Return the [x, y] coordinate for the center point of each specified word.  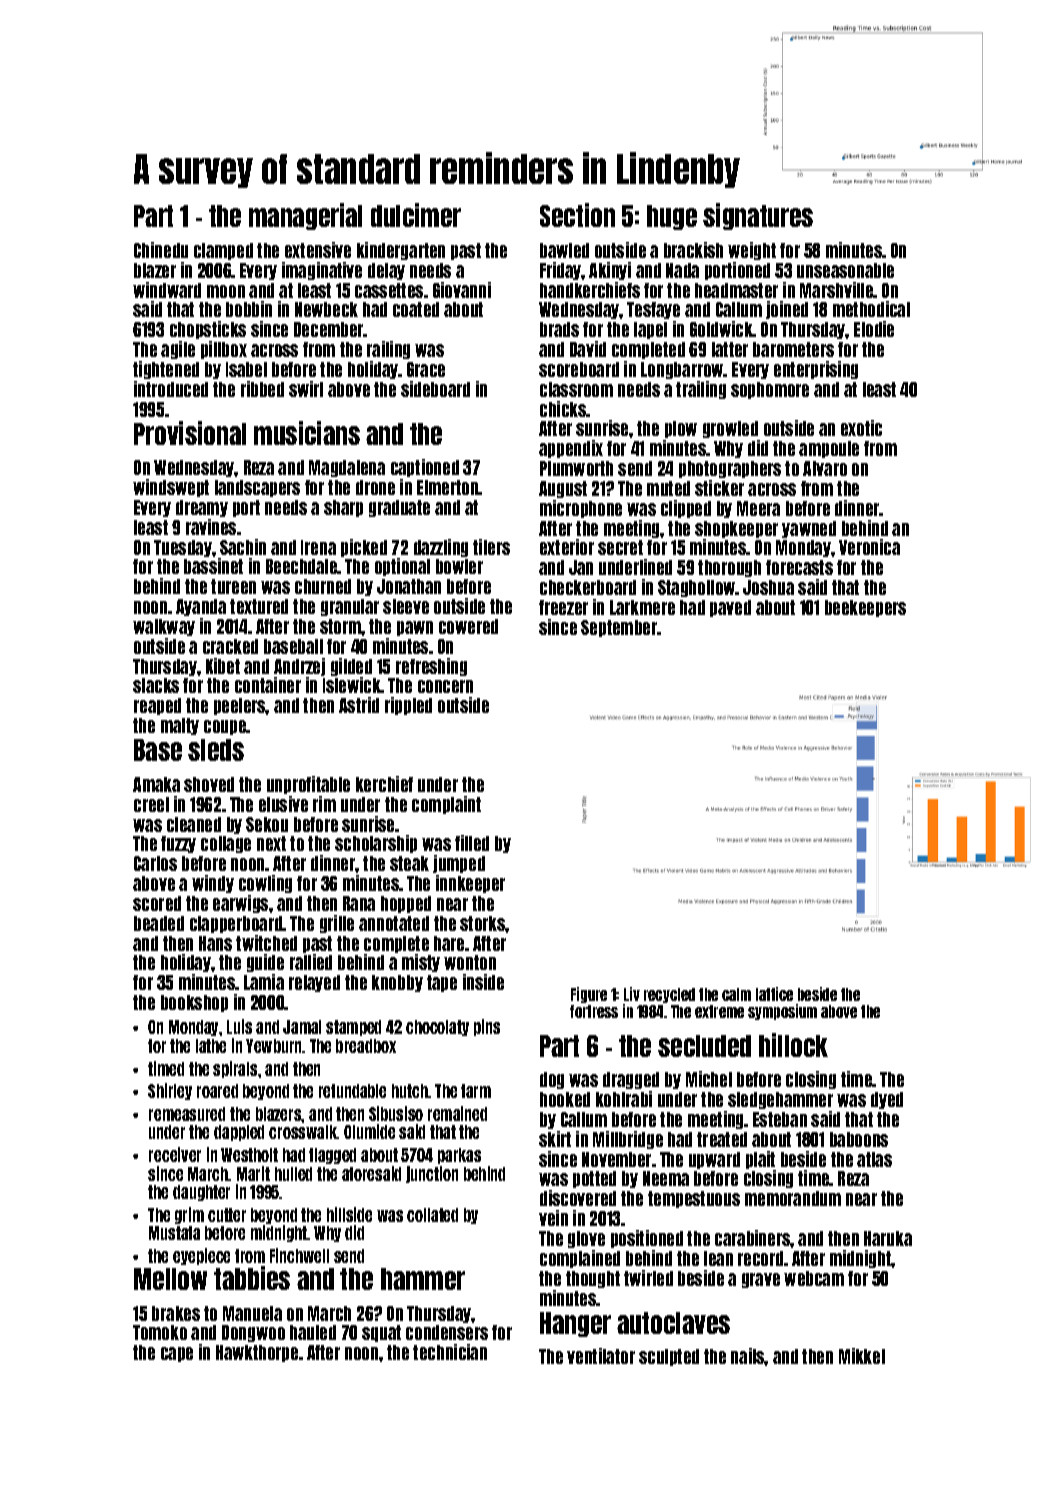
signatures [758, 216]
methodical [871, 309]
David [588, 349]
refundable [352, 1091]
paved [730, 608]
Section [577, 215]
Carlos [155, 863]
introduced [171, 389]
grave [761, 1280]
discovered [578, 1198]
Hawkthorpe [257, 1353]
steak [409, 863]
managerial [305, 216]
